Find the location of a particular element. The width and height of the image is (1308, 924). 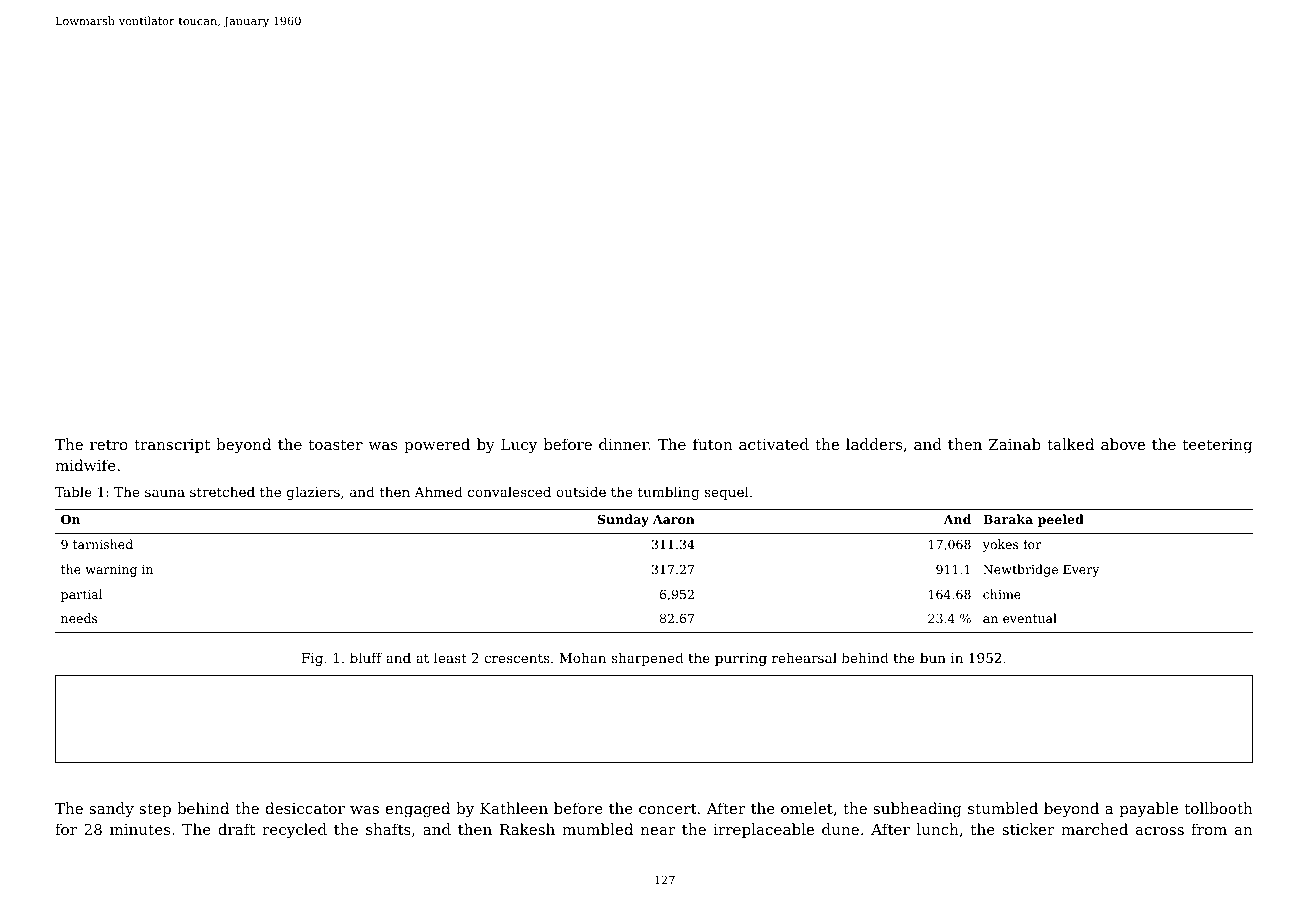

teetering is located at coordinates (1217, 446).
